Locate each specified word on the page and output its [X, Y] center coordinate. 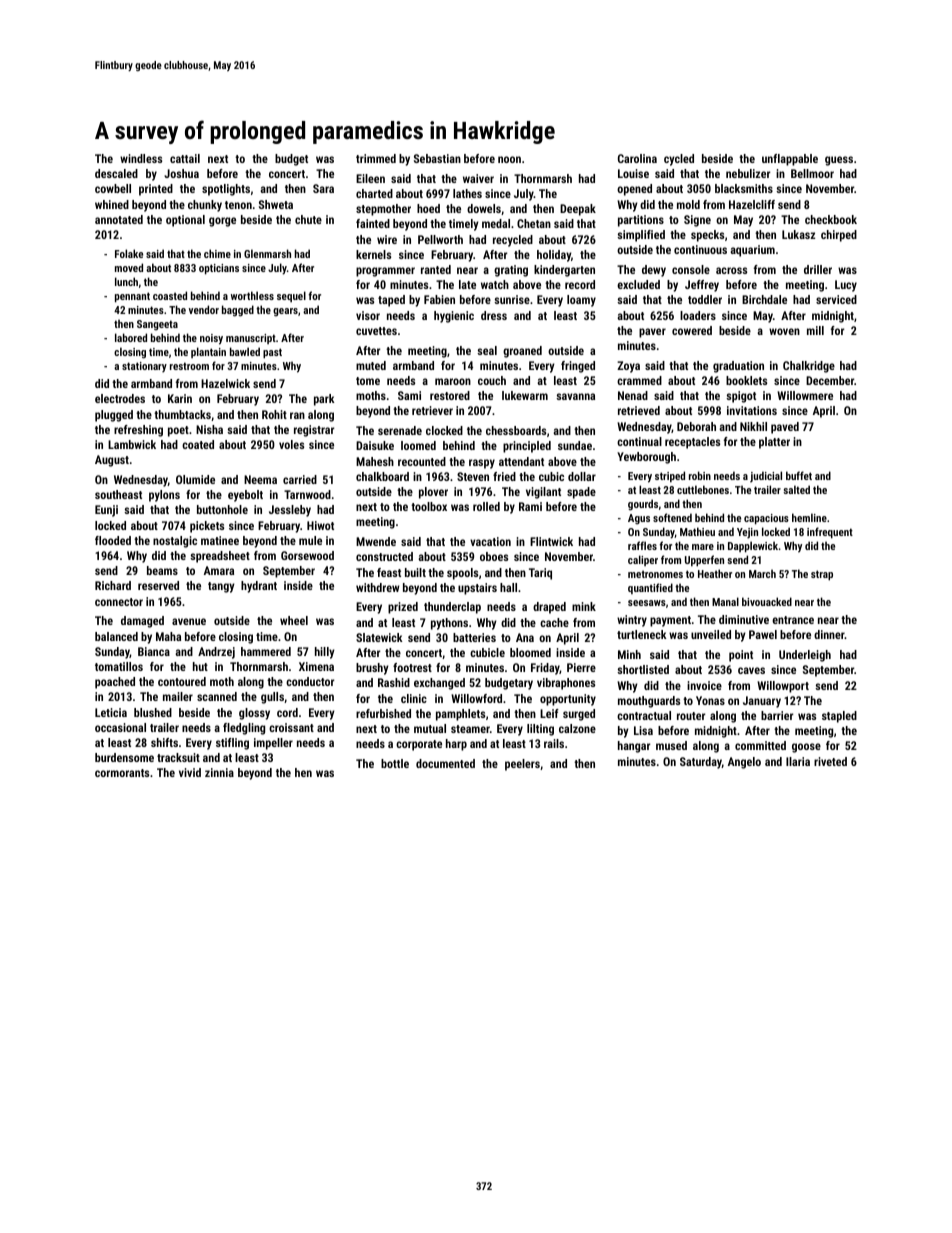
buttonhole [222, 509]
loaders [698, 315]
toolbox [429, 506]
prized [403, 608]
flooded [113, 540]
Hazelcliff [752, 204]
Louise [633, 173]
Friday [545, 669]
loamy [581, 301]
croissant [291, 727]
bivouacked [767, 601]
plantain [208, 352]
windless [141, 158]
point [741, 656]
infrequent [830, 533]
